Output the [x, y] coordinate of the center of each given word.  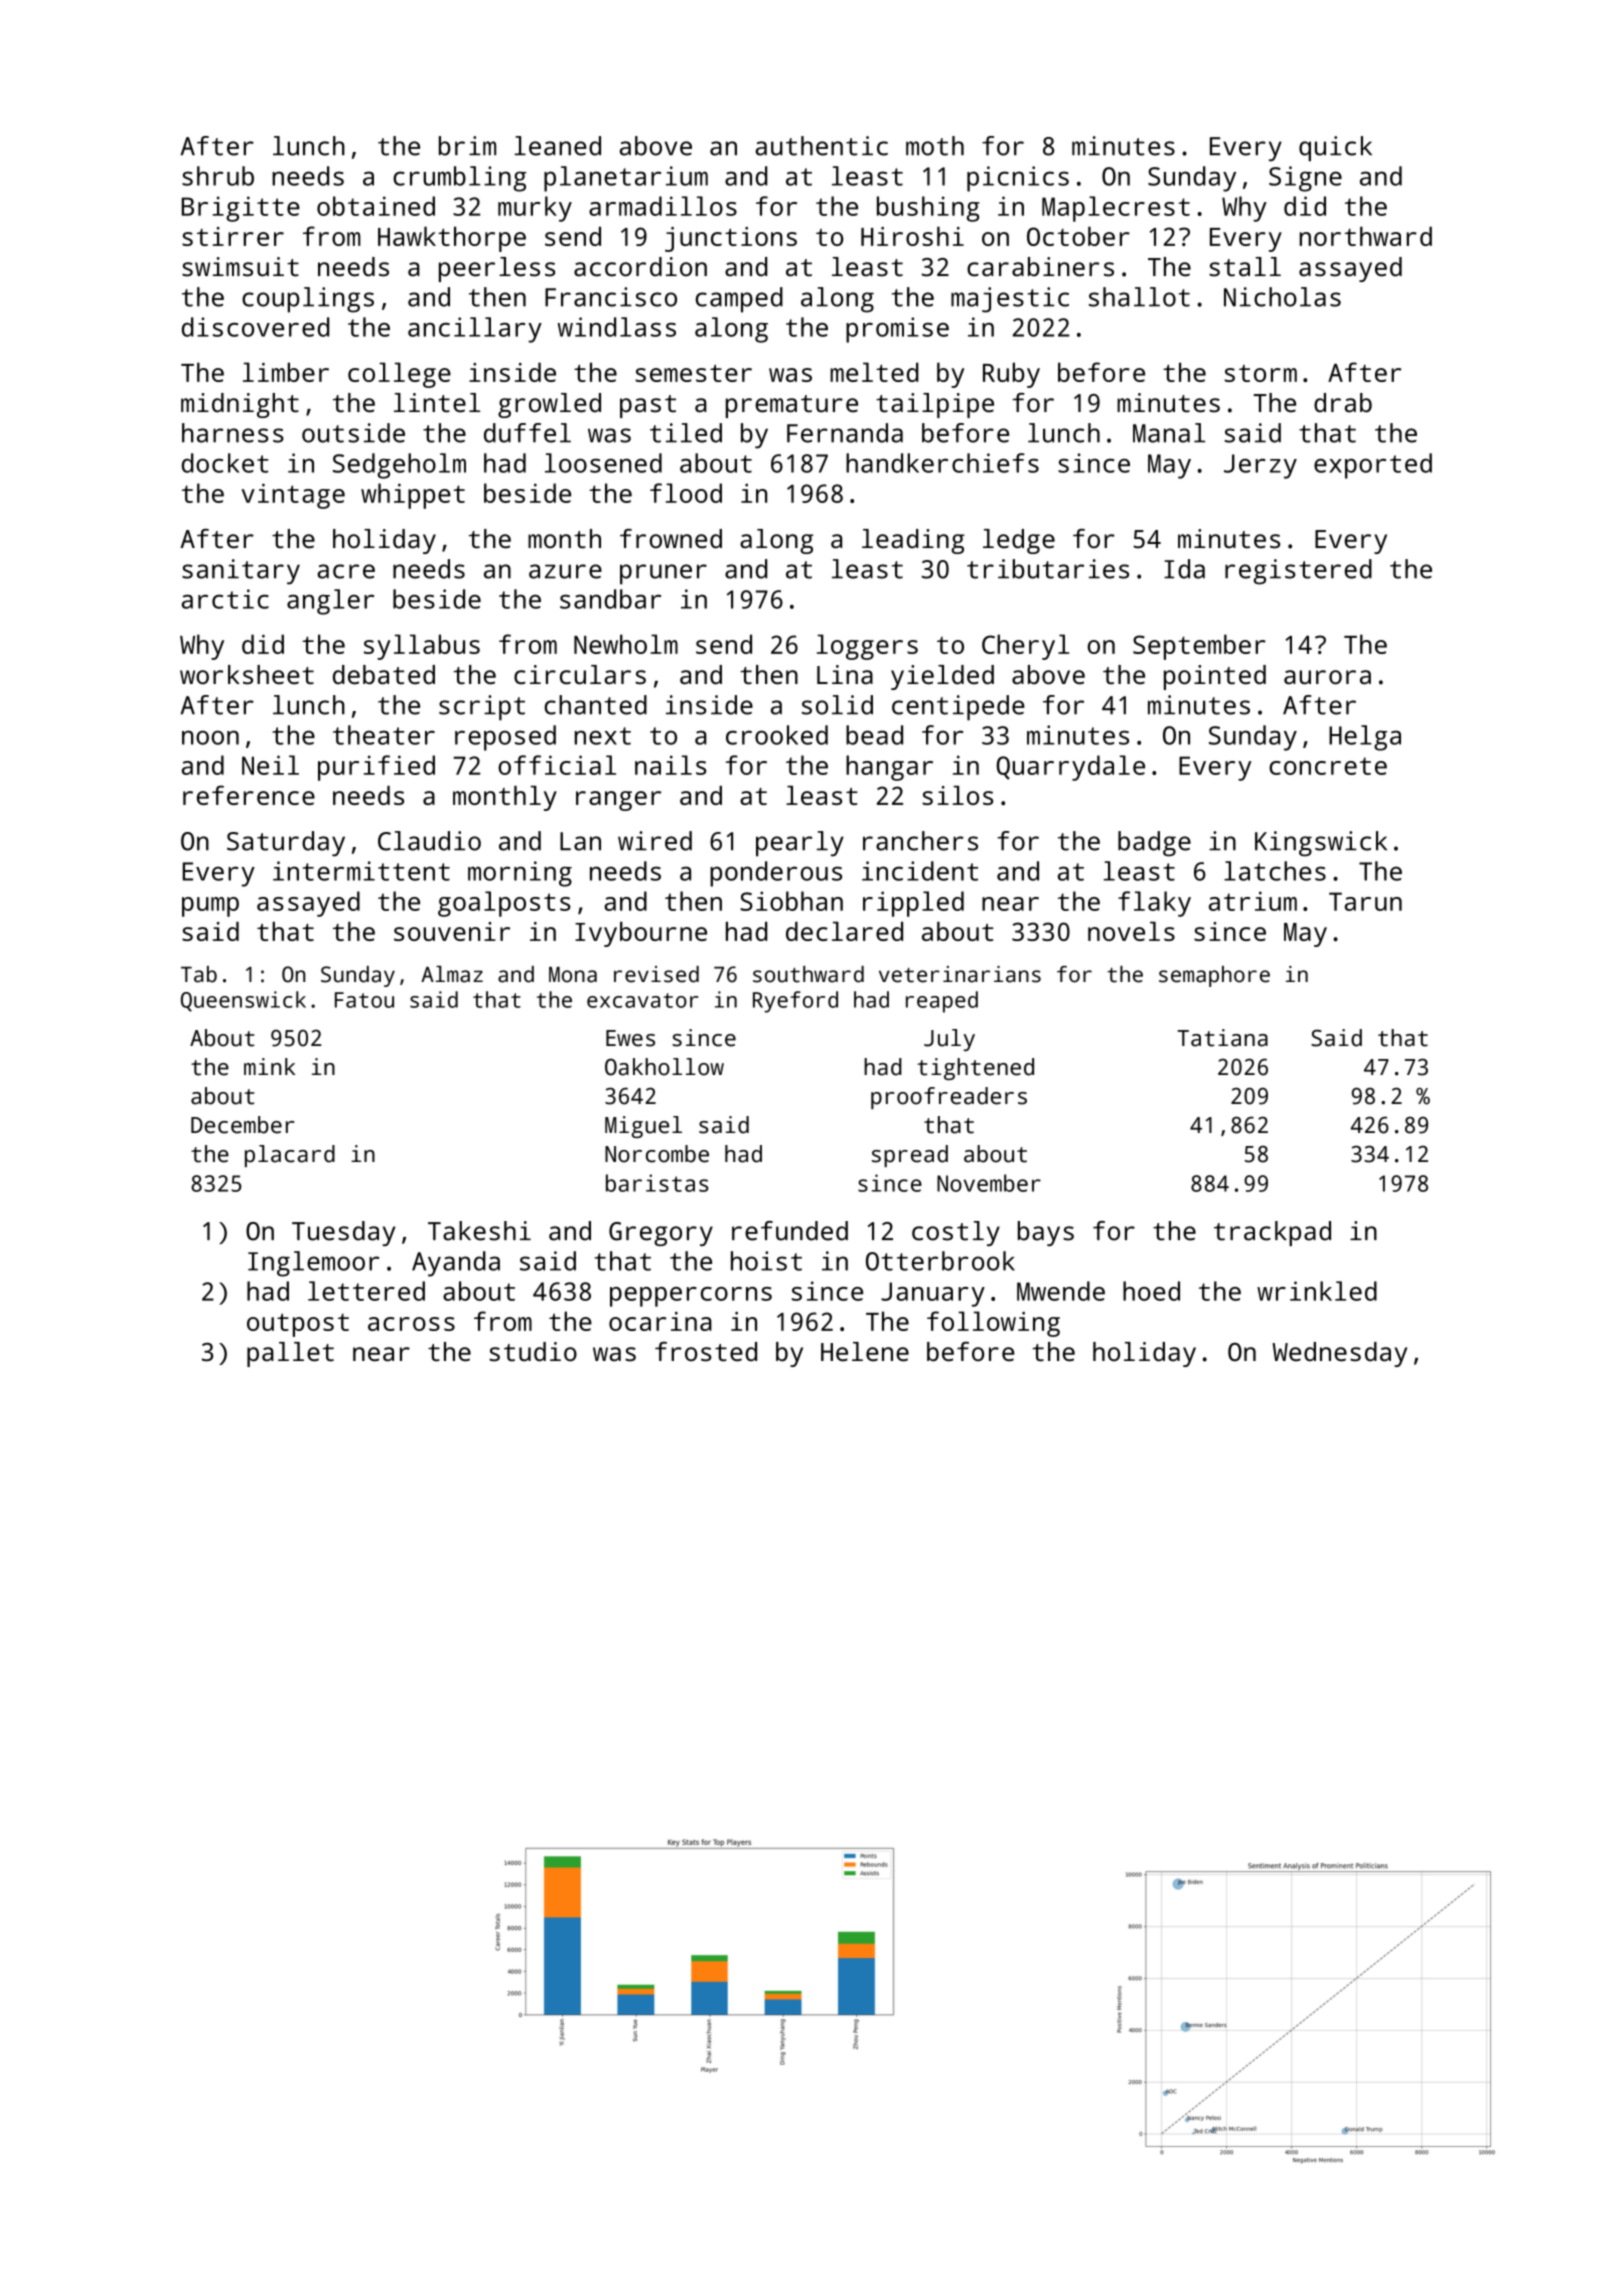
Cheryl [1025, 647]
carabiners [1040, 267]
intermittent [361, 871]
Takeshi [479, 1231]
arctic [225, 599]
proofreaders [949, 1098]
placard [290, 1156]
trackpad [1272, 1233]
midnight [240, 405]
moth [935, 146]
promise [897, 330]
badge [1154, 844]
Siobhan [791, 901]
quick [1335, 148]
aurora [1327, 677]
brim [467, 146]
